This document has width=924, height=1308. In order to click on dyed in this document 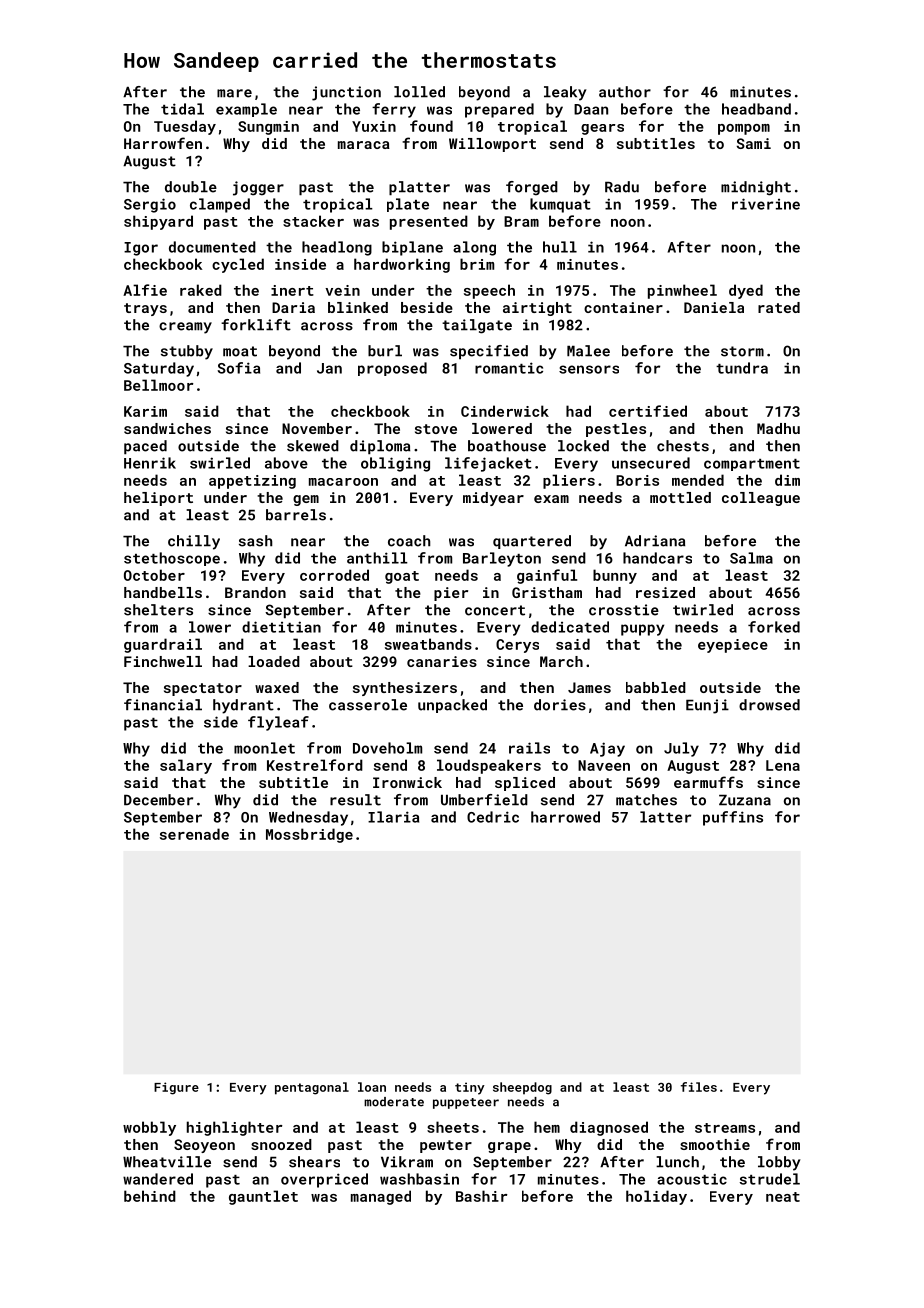, I will do `click(746, 291)`.
